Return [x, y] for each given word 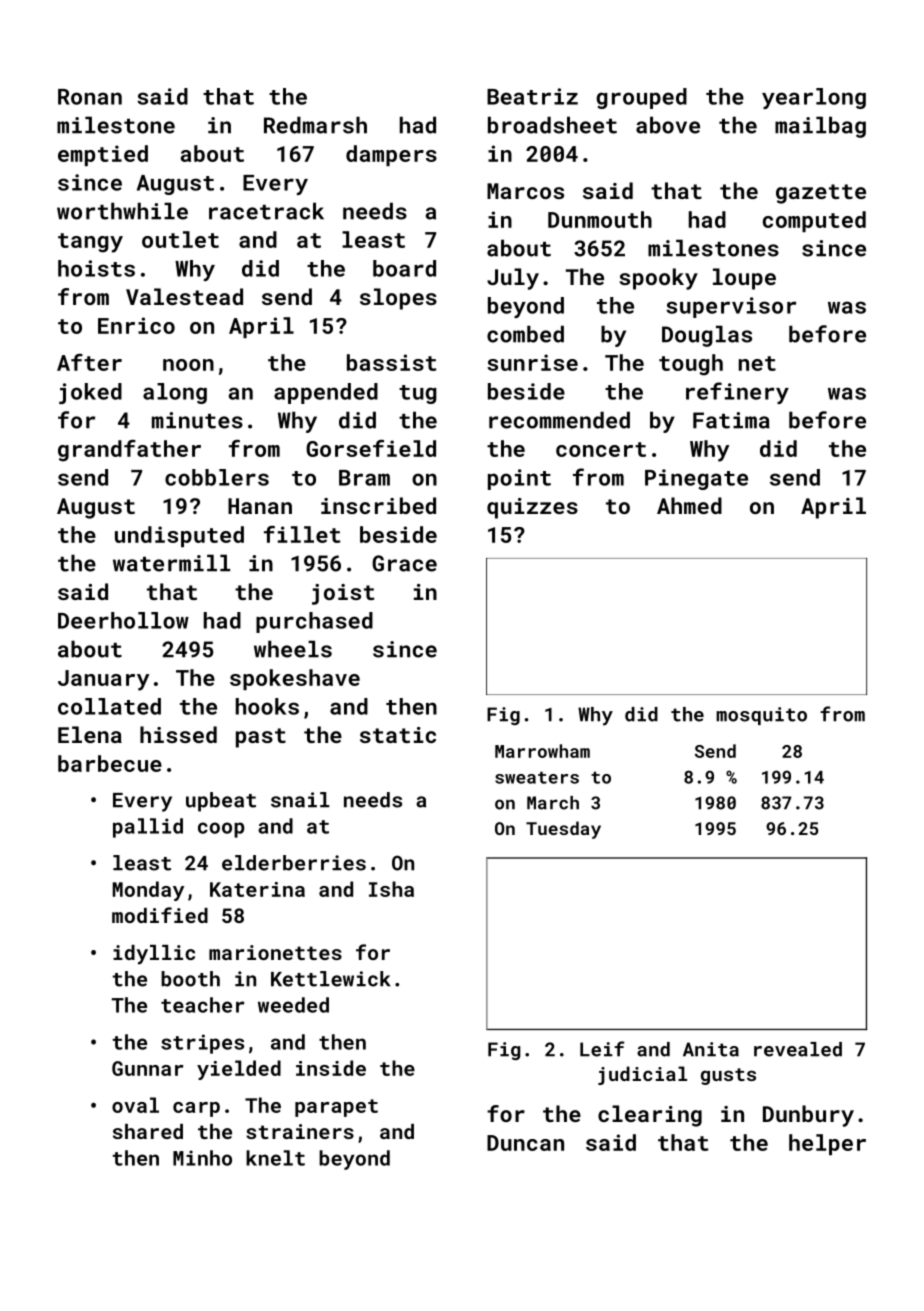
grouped [641, 98]
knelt [275, 1158]
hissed [178, 734]
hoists [96, 268]
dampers [391, 155]
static [398, 735]
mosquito [761, 716]
